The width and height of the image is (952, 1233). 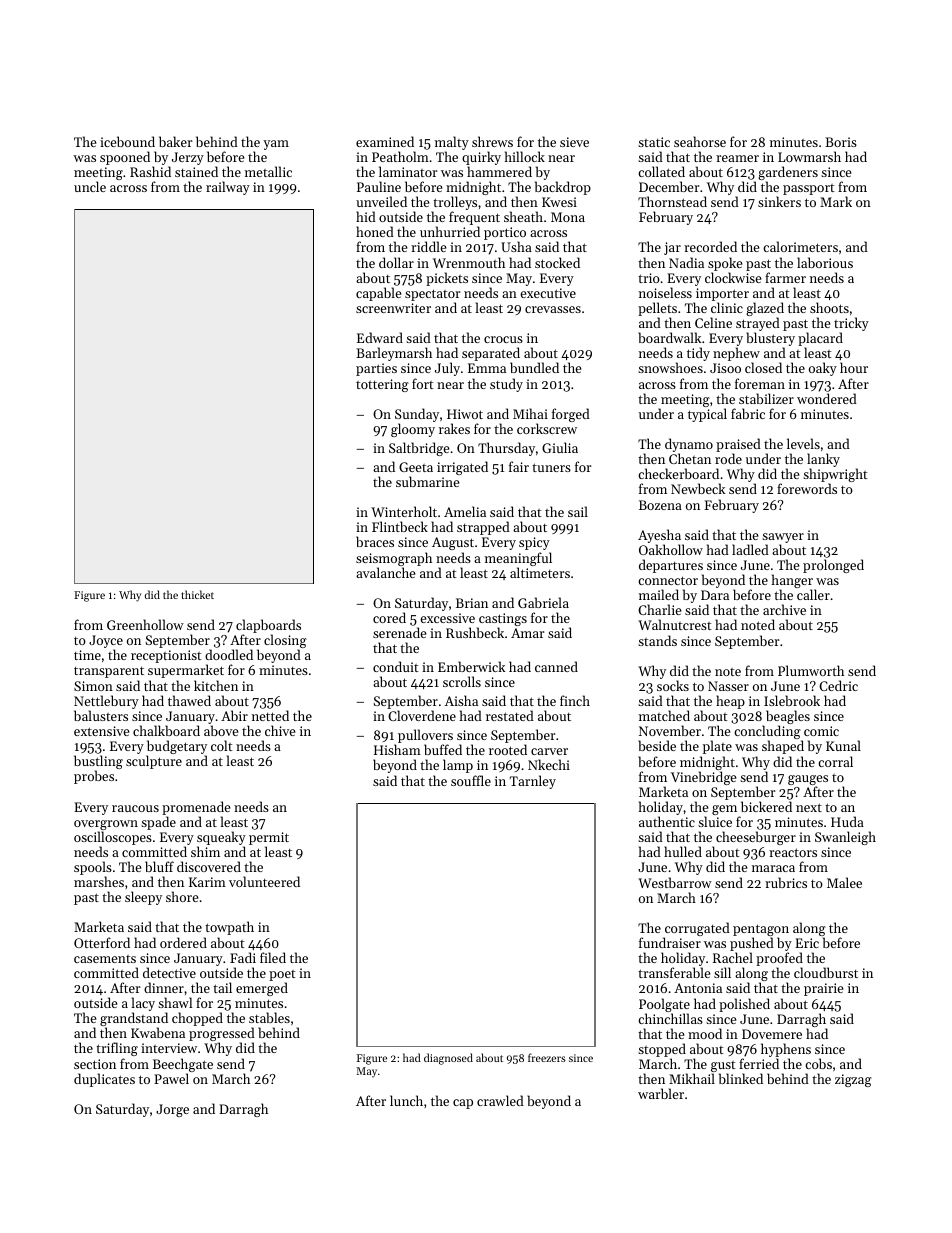 What do you see at coordinates (853, 1080) in the image?
I see `zigzag` at bounding box center [853, 1080].
